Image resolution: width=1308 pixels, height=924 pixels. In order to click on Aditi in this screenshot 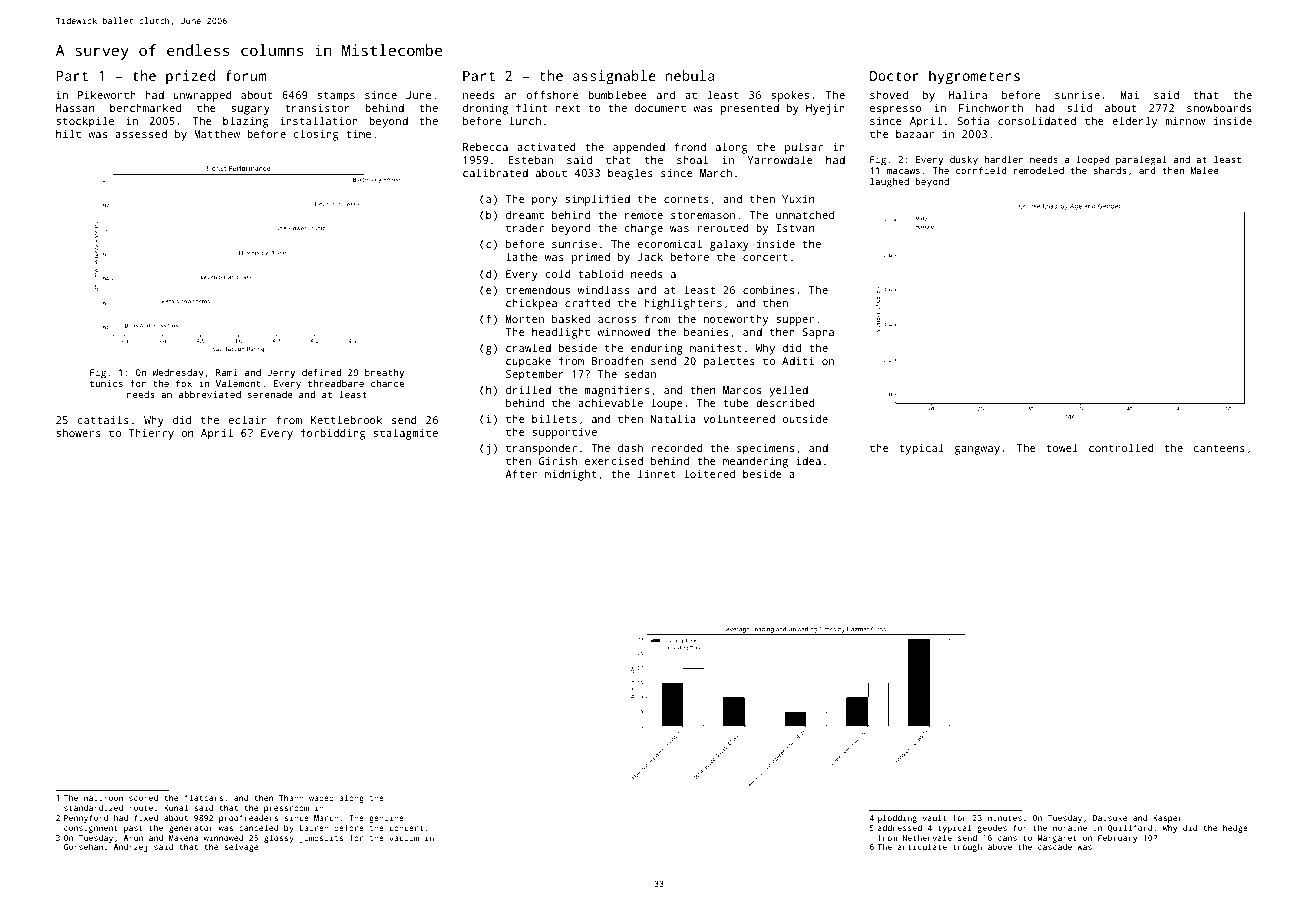, I will do `click(798, 361)`.
